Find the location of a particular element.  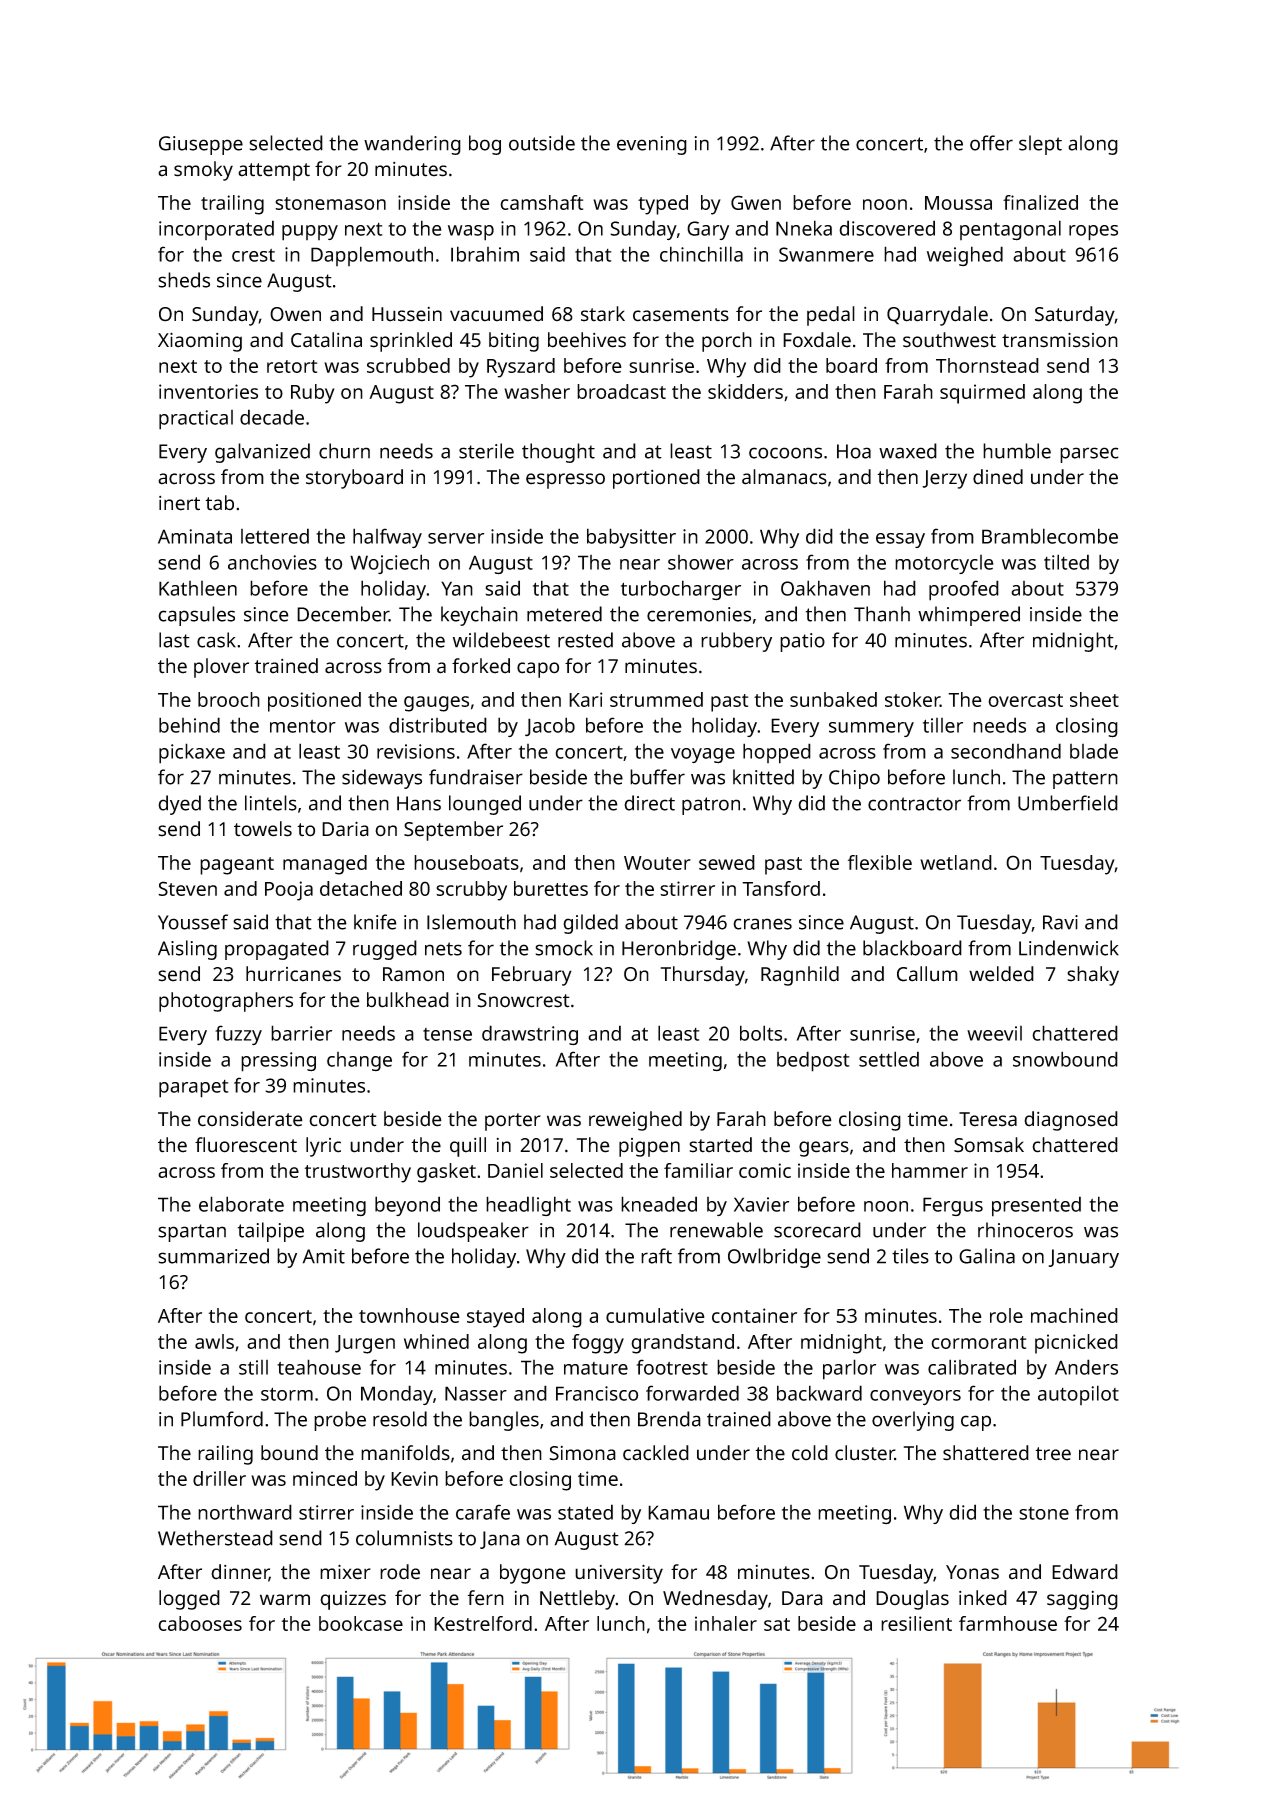

Brenda is located at coordinates (669, 1419).
